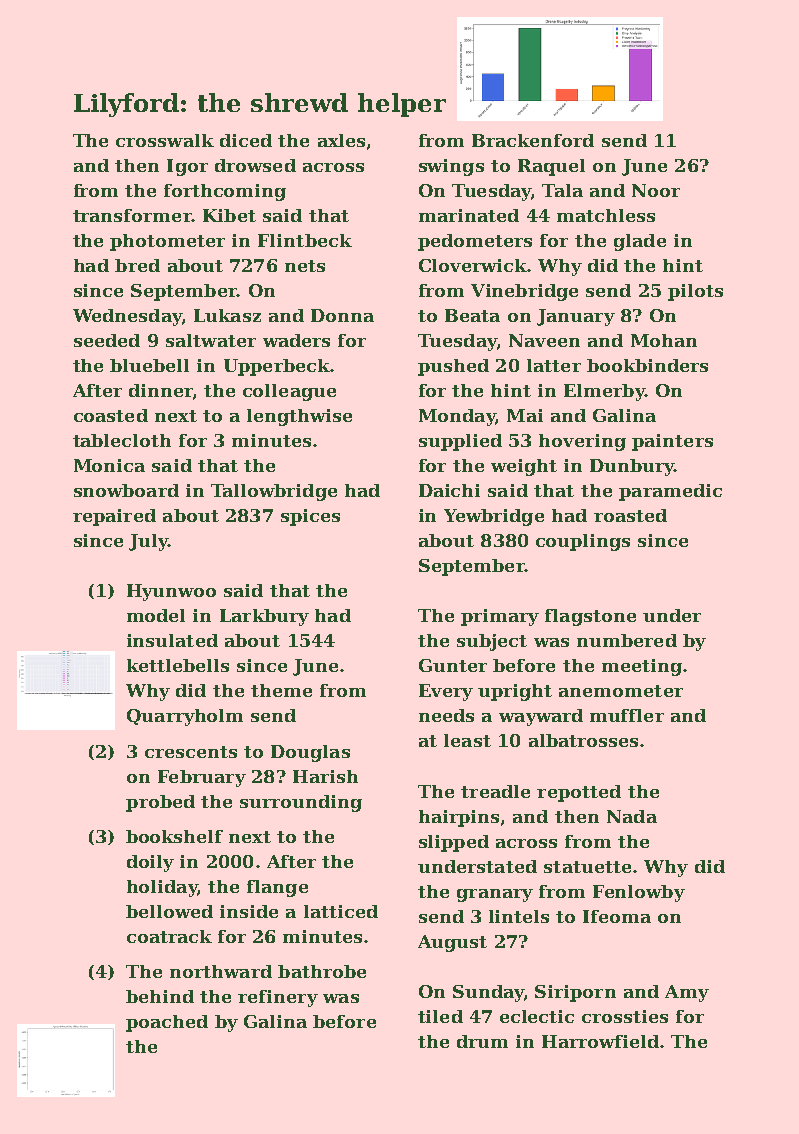  I want to click on inside, so click(249, 911).
